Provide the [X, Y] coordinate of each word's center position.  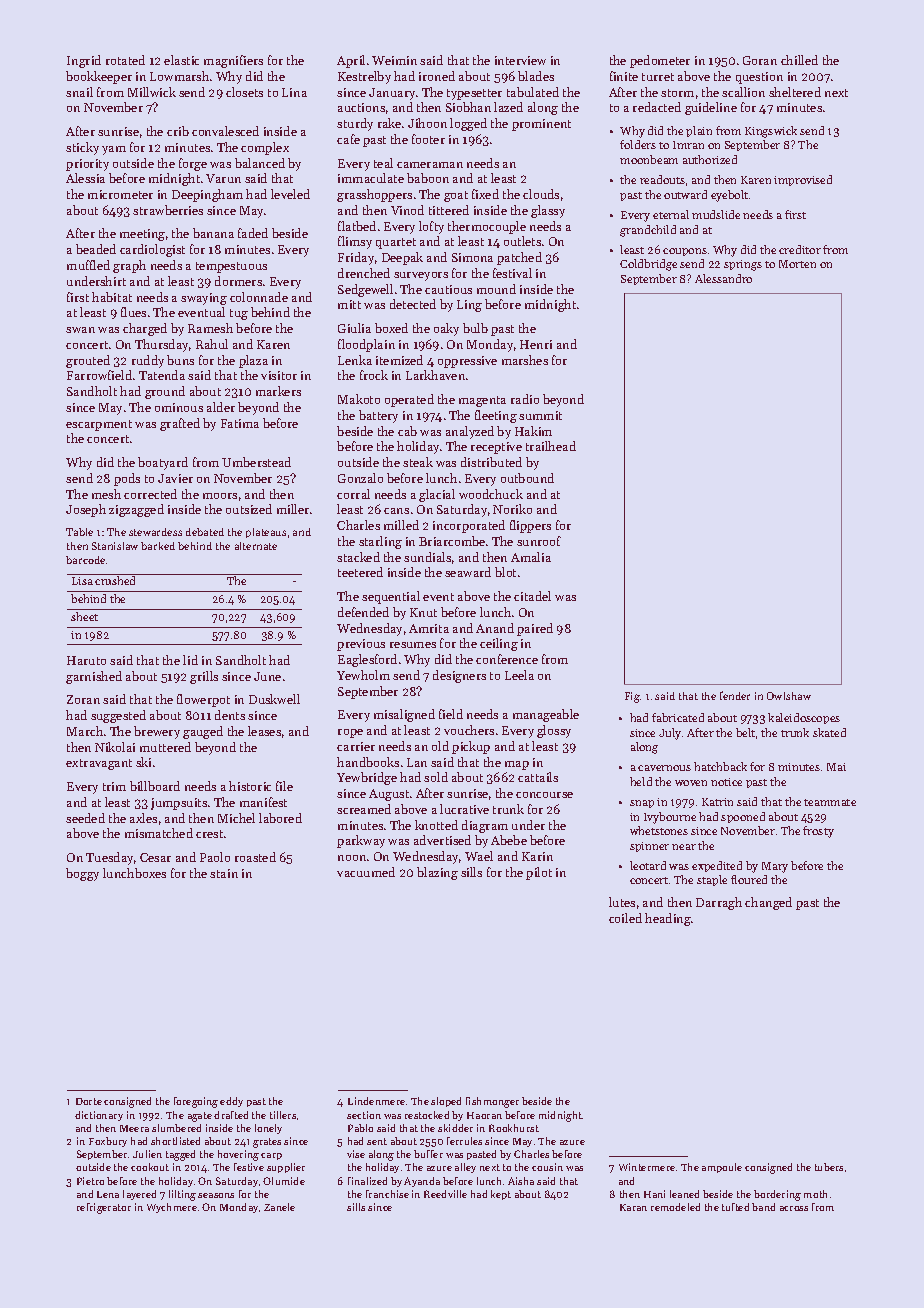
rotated [125, 60]
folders [638, 144]
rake [389, 123]
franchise [387, 1194]
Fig [632, 697]
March [85, 731]
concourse [544, 795]
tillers [283, 1115]
